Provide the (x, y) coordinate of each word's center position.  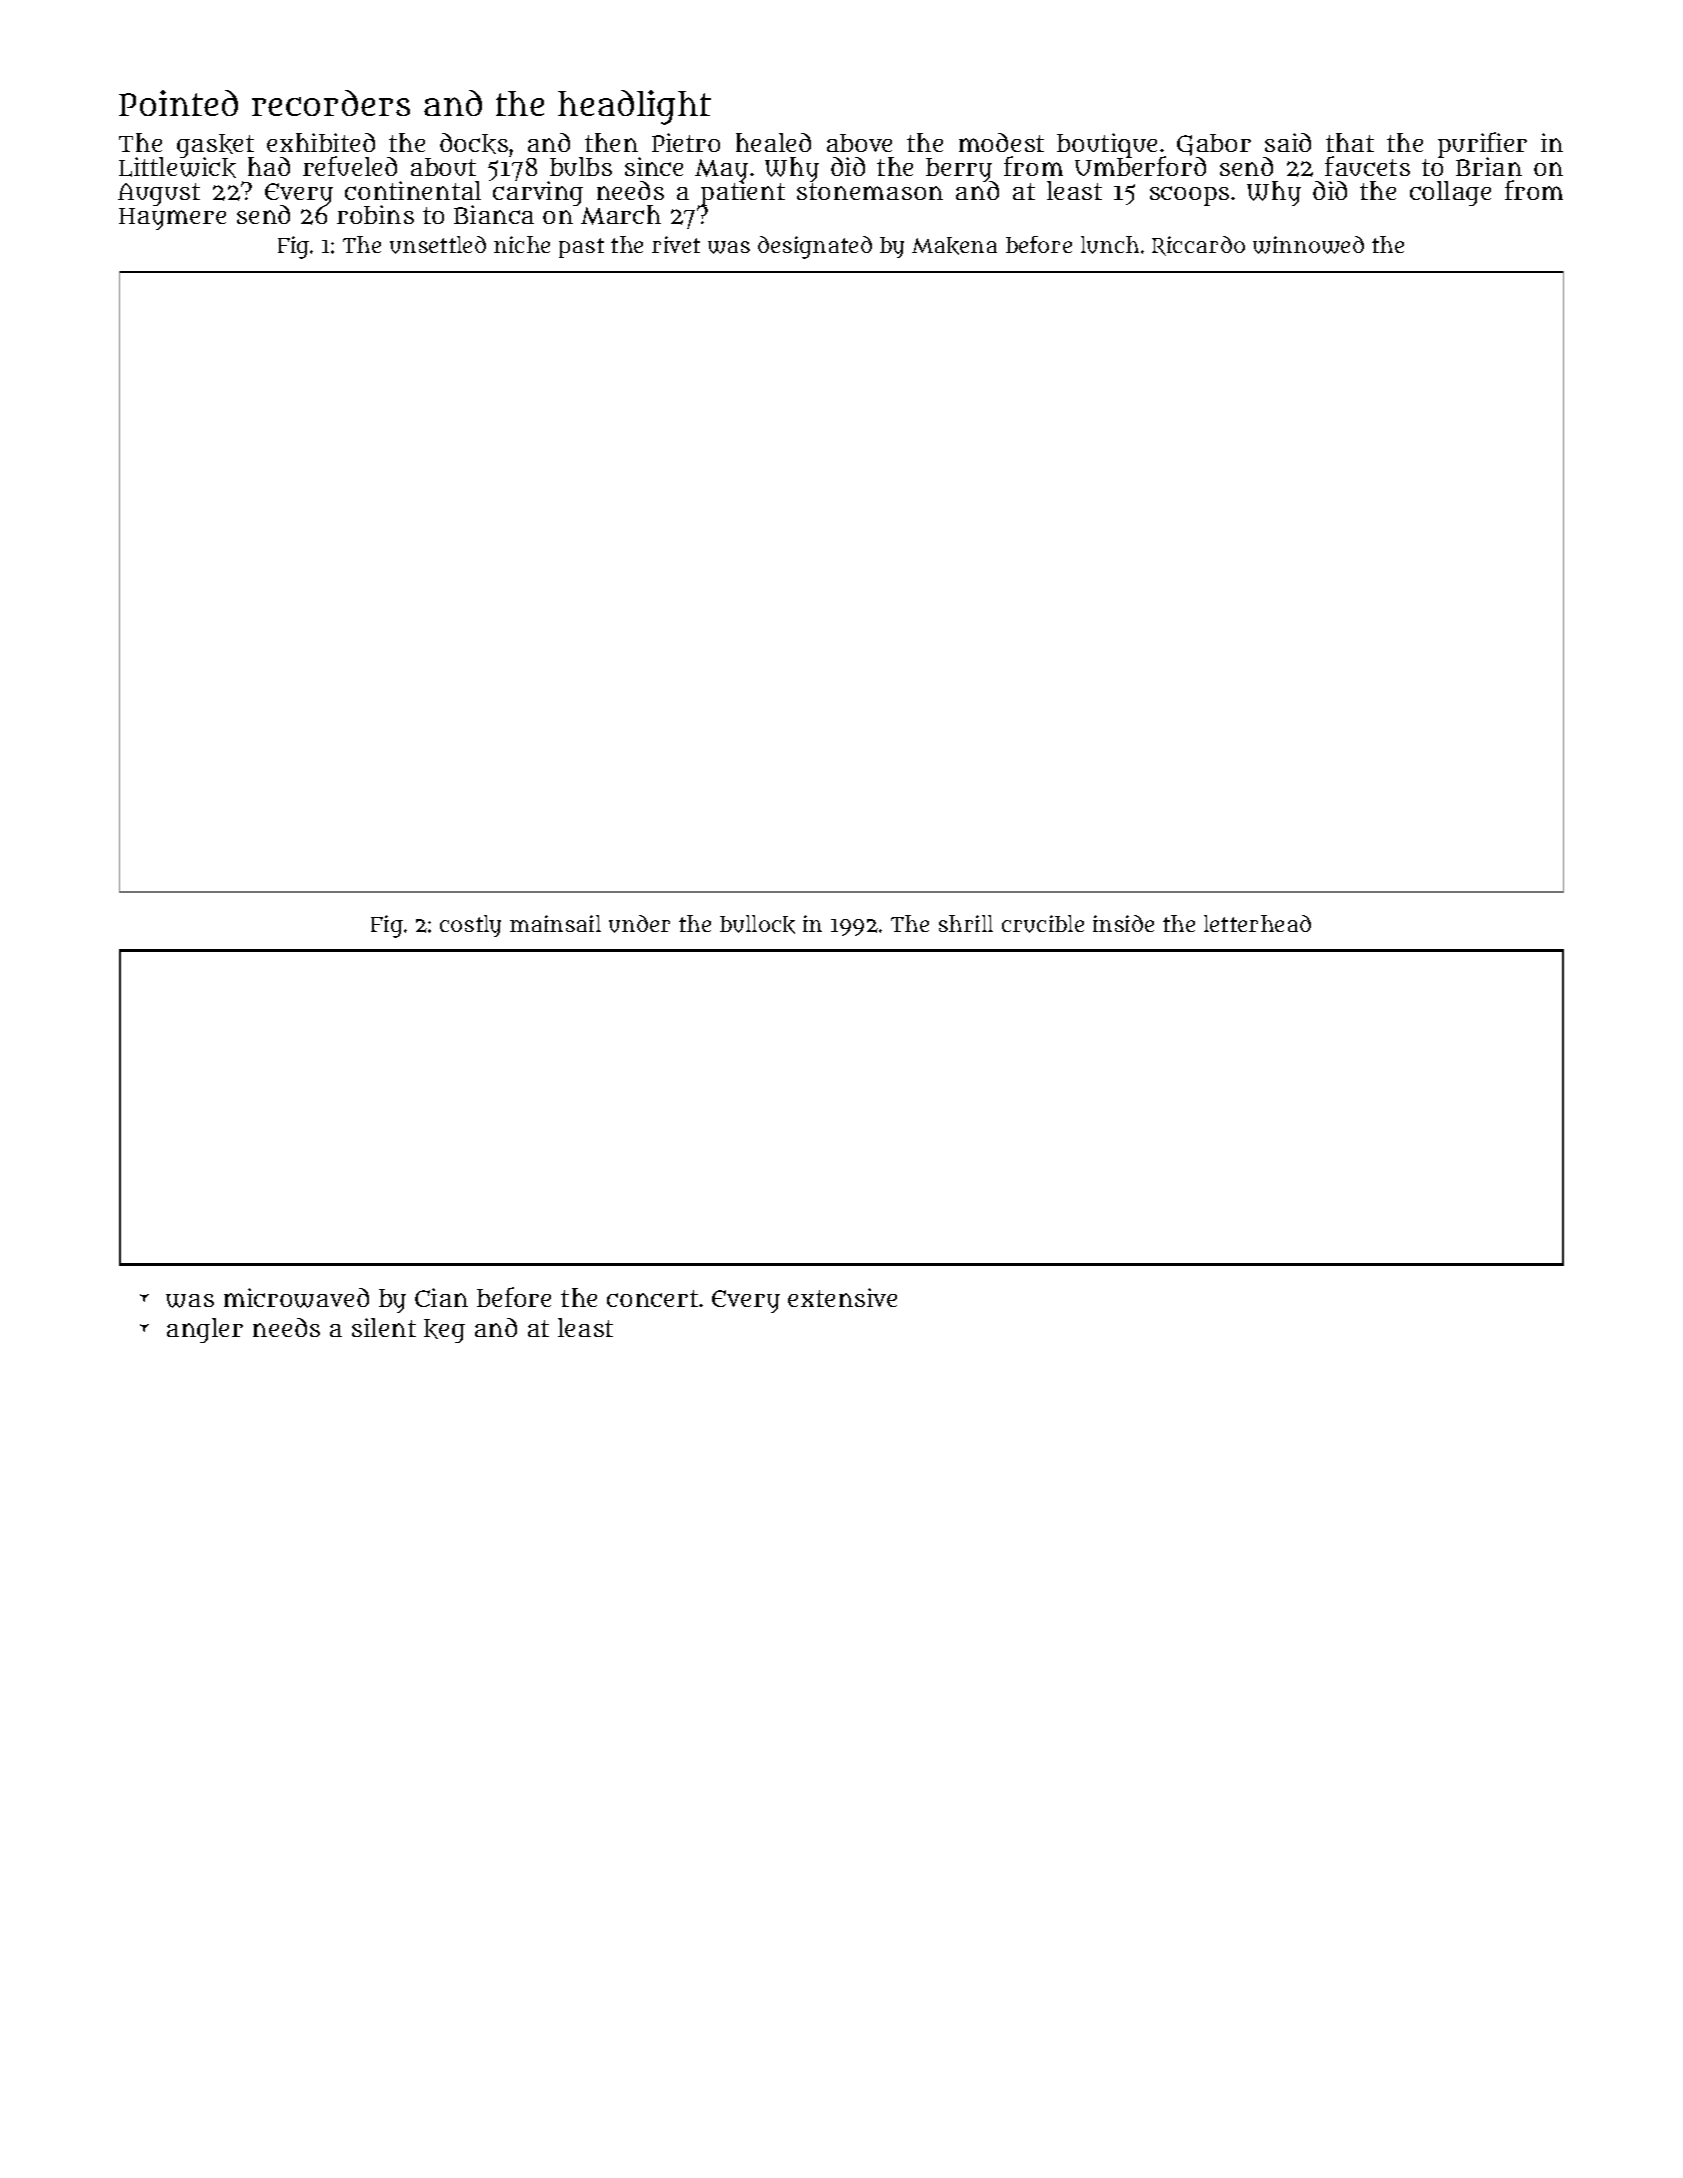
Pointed (178, 103)
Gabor (1214, 145)
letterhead (1257, 923)
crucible (1043, 924)
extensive (842, 1297)
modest (1001, 142)
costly (470, 926)
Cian (441, 1297)
